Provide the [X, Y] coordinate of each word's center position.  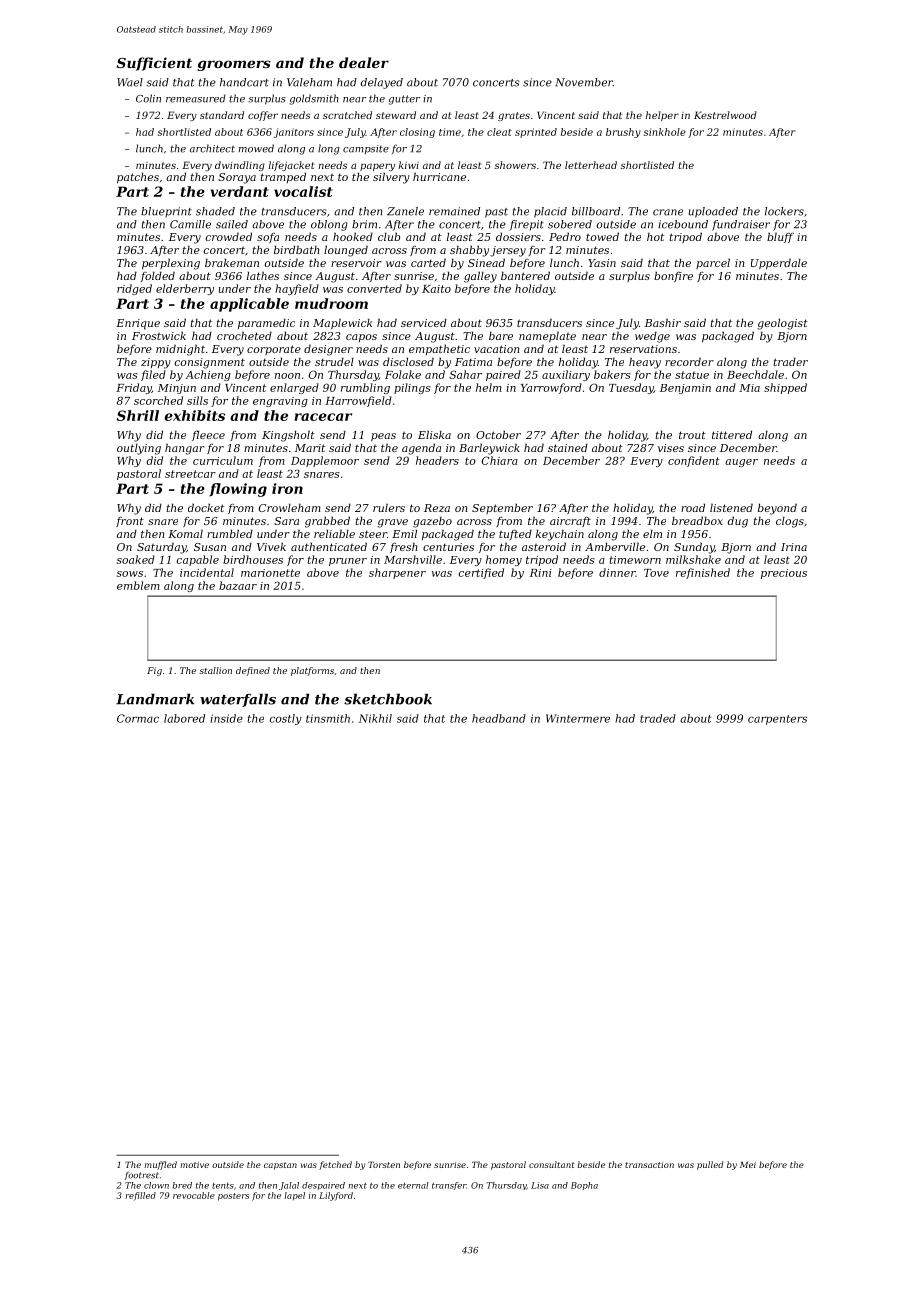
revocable [194, 1195]
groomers [234, 65]
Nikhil [375, 718]
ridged [134, 289]
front [130, 522]
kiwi [409, 165]
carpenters [777, 720]
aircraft [570, 522]
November [584, 82]
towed [602, 236]
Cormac [138, 718]
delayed [382, 83]
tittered [732, 434]
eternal [413, 1185]
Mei [748, 1164]
